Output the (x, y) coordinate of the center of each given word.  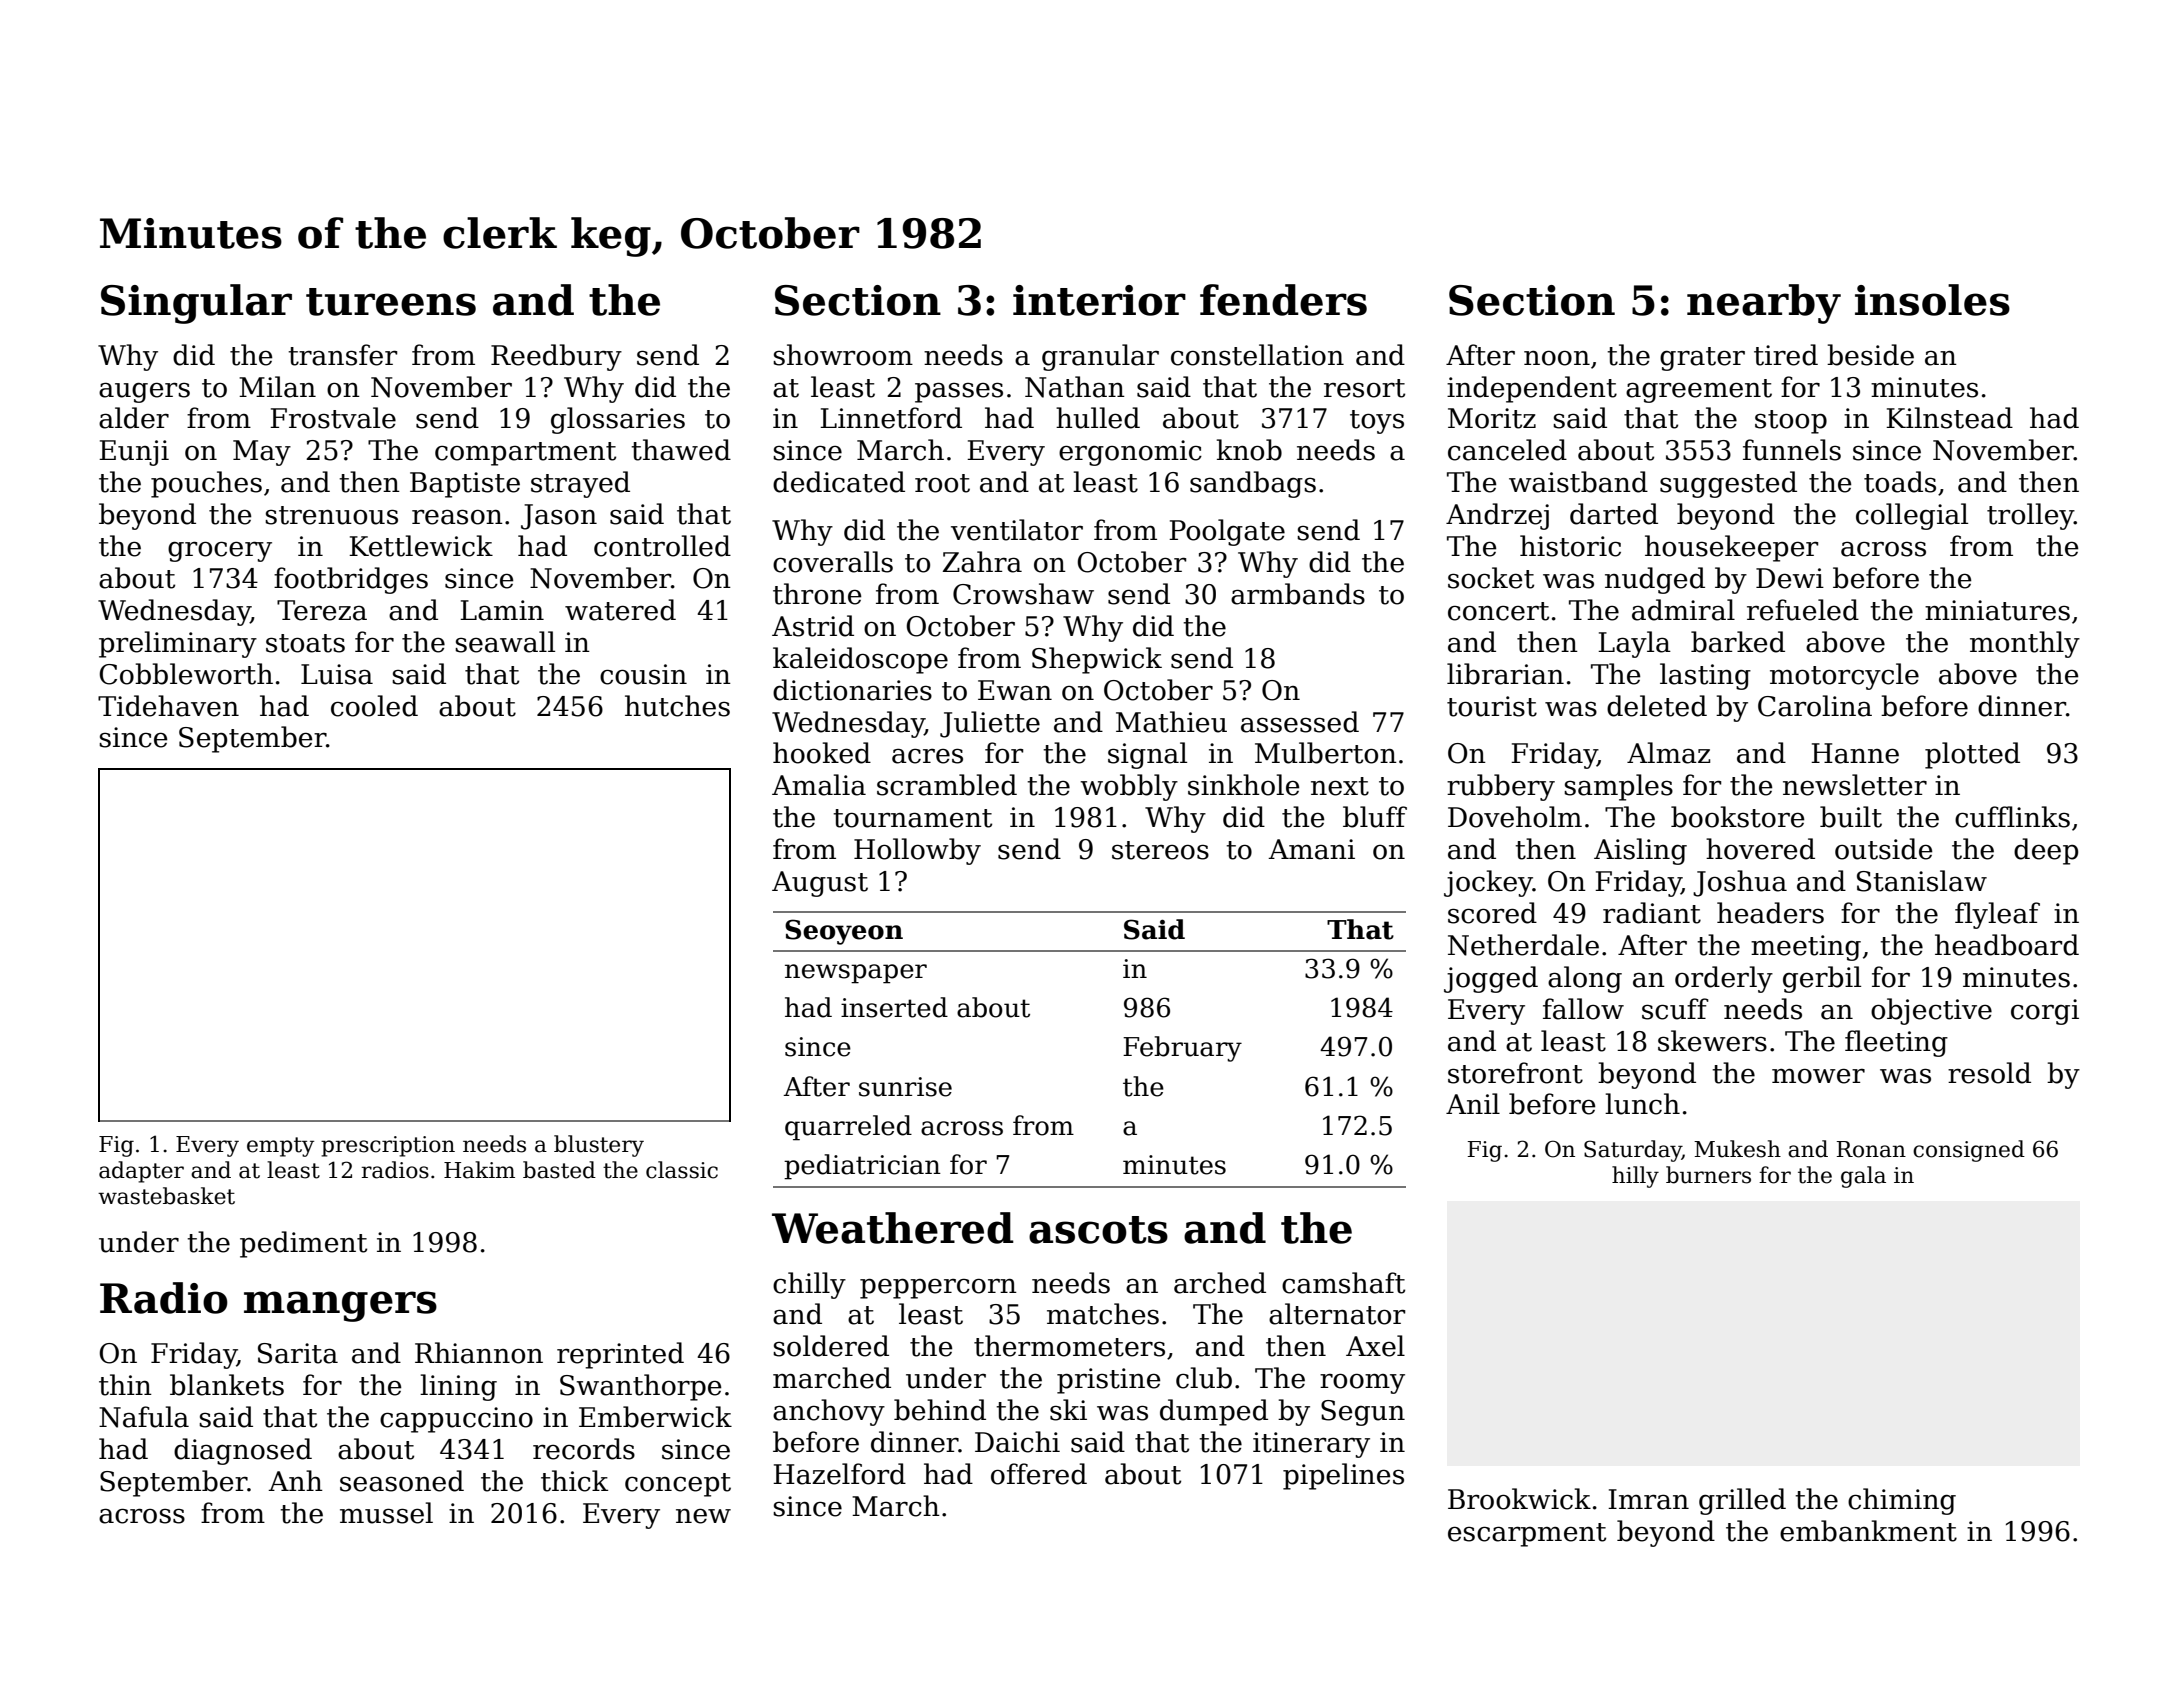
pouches (206, 484)
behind (940, 1410)
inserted (894, 1007)
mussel (386, 1513)
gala (1863, 1177)
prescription (388, 1146)
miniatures (1997, 610)
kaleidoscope (860, 660)
